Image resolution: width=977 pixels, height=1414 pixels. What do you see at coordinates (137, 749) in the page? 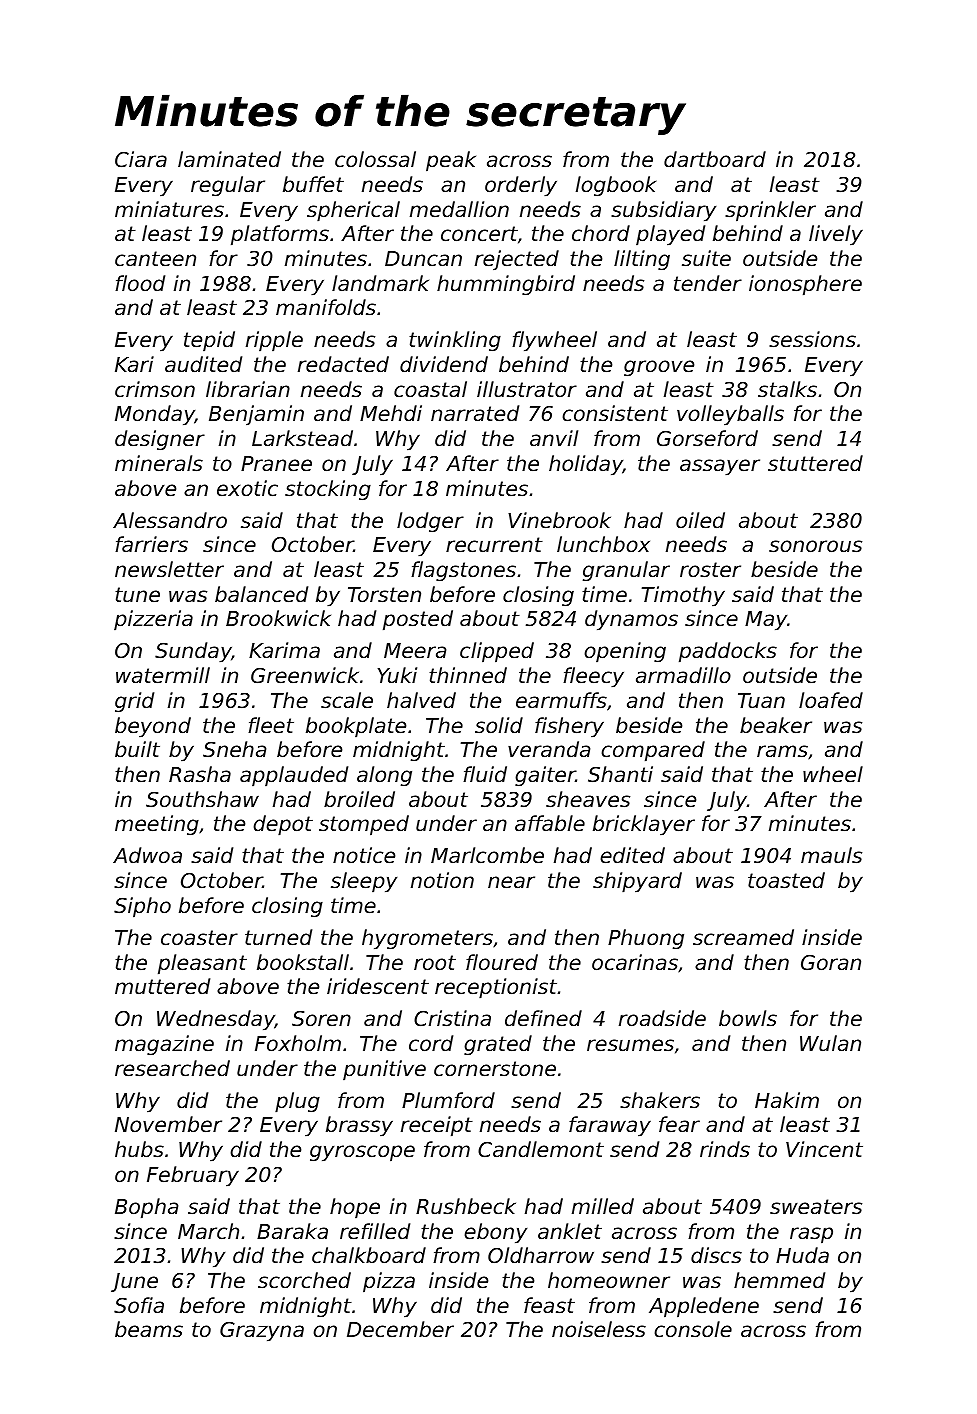
I see `built` at bounding box center [137, 749].
